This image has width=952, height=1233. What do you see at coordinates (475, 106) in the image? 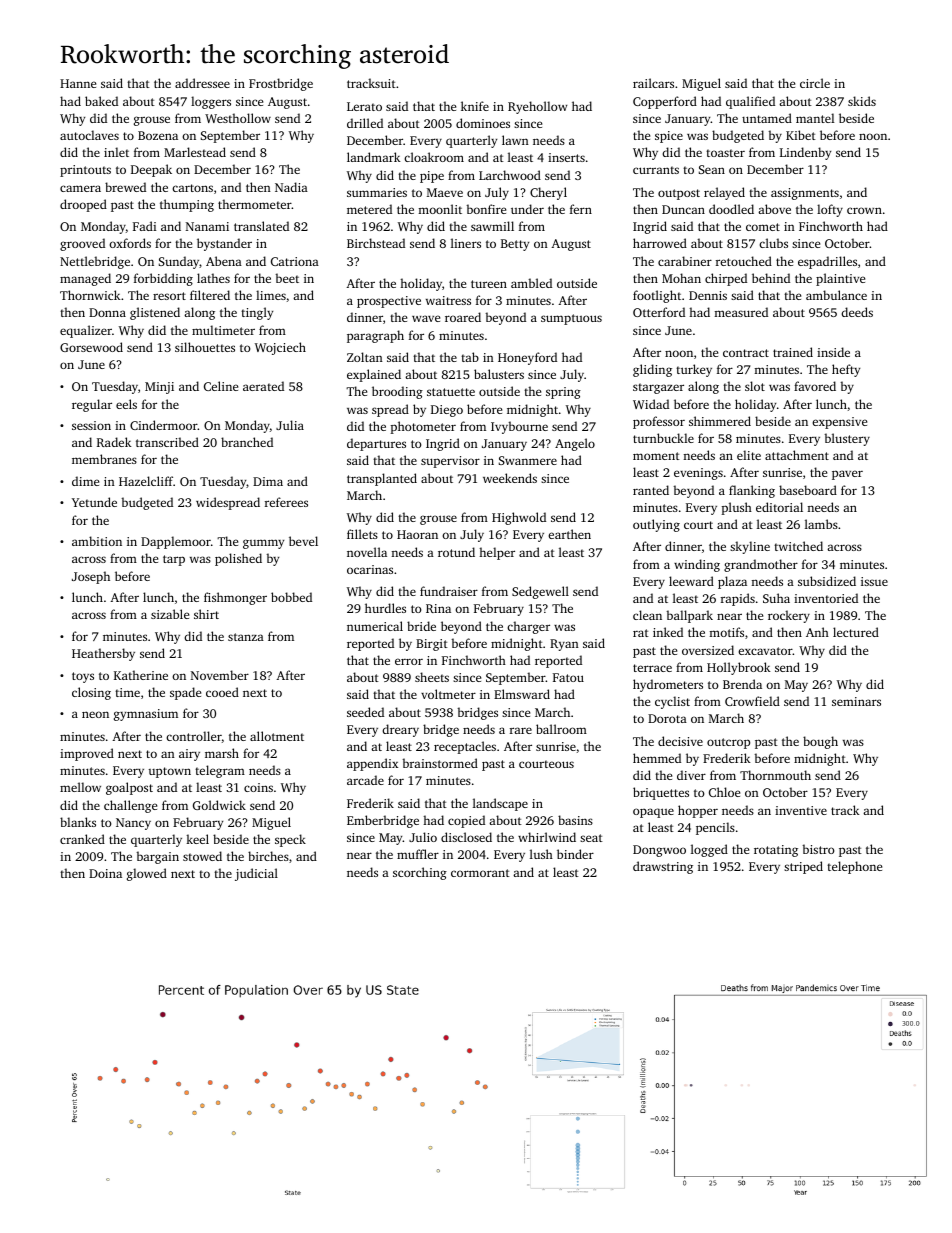
I see `knife` at bounding box center [475, 106].
